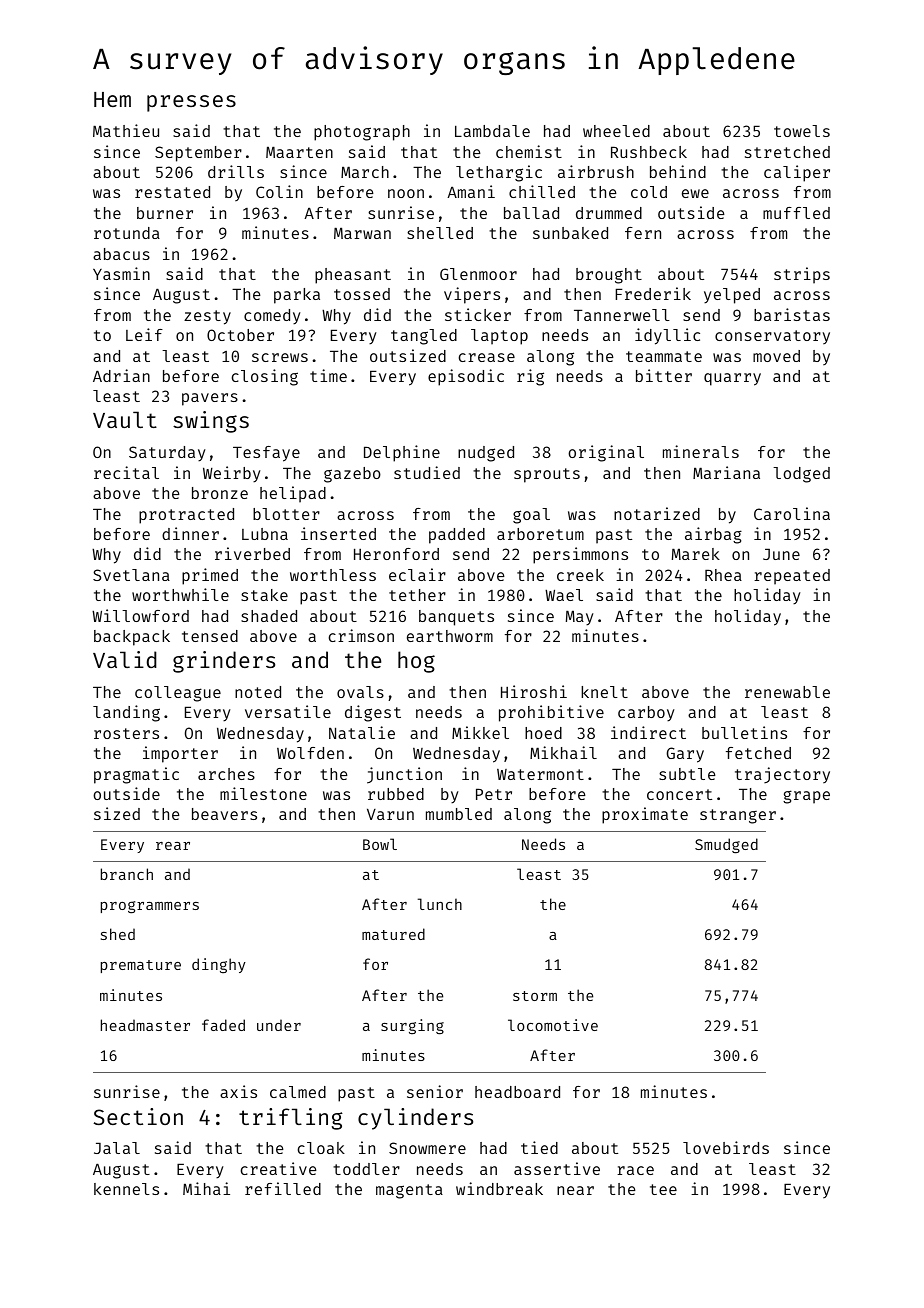  Describe the element at coordinates (224, 814) in the screenshot. I see `beavers` at that location.
